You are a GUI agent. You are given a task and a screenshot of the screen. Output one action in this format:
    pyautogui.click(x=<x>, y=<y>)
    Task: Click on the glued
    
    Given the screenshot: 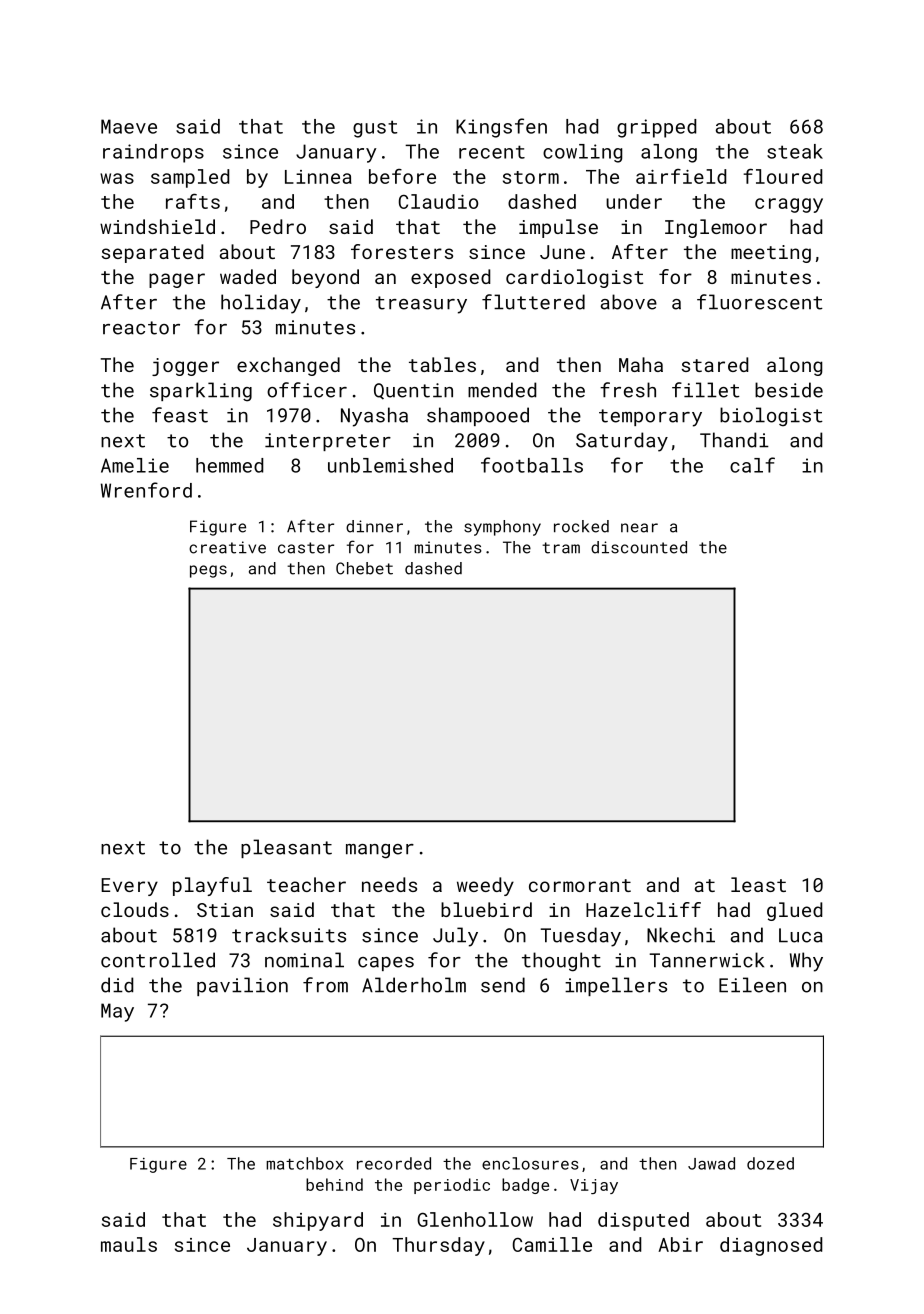 What is the action you would take?
    pyautogui.click(x=794, y=911)
